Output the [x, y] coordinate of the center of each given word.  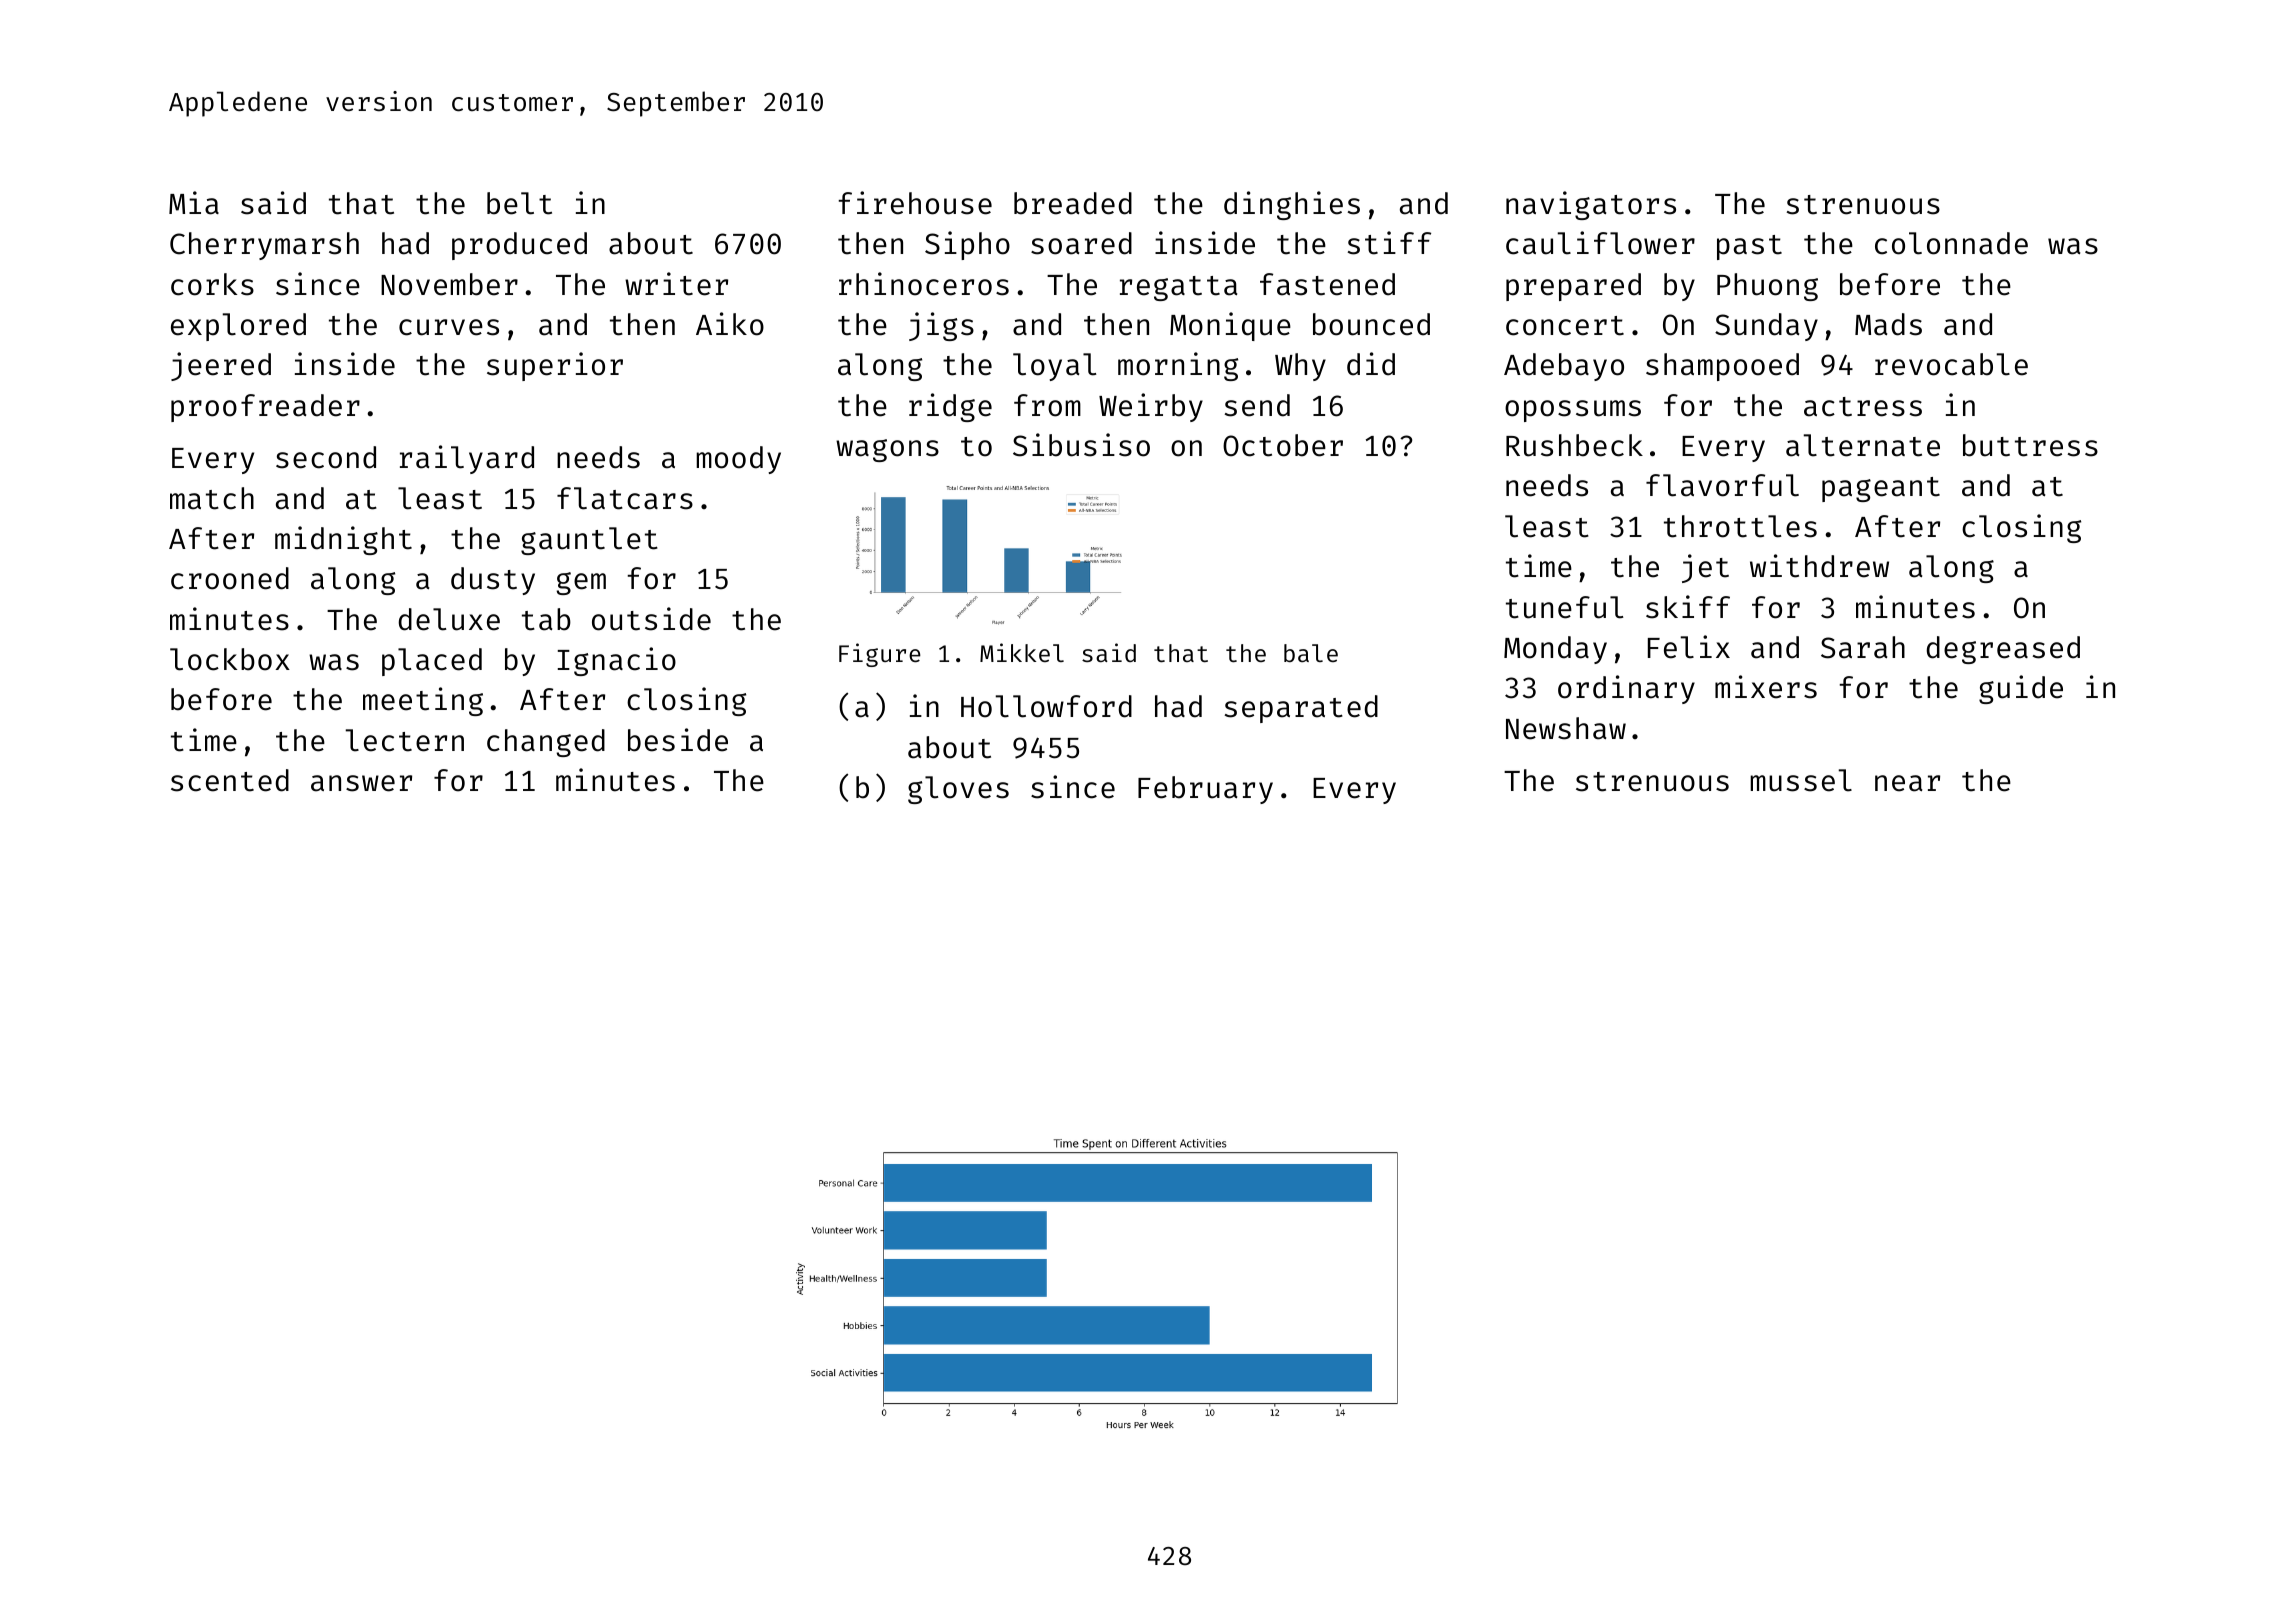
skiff [1688, 607]
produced [519, 246]
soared [1081, 243]
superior [555, 366]
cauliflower [1600, 243]
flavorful [1722, 485]
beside [678, 740]
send [1257, 405]
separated [1301, 709]
